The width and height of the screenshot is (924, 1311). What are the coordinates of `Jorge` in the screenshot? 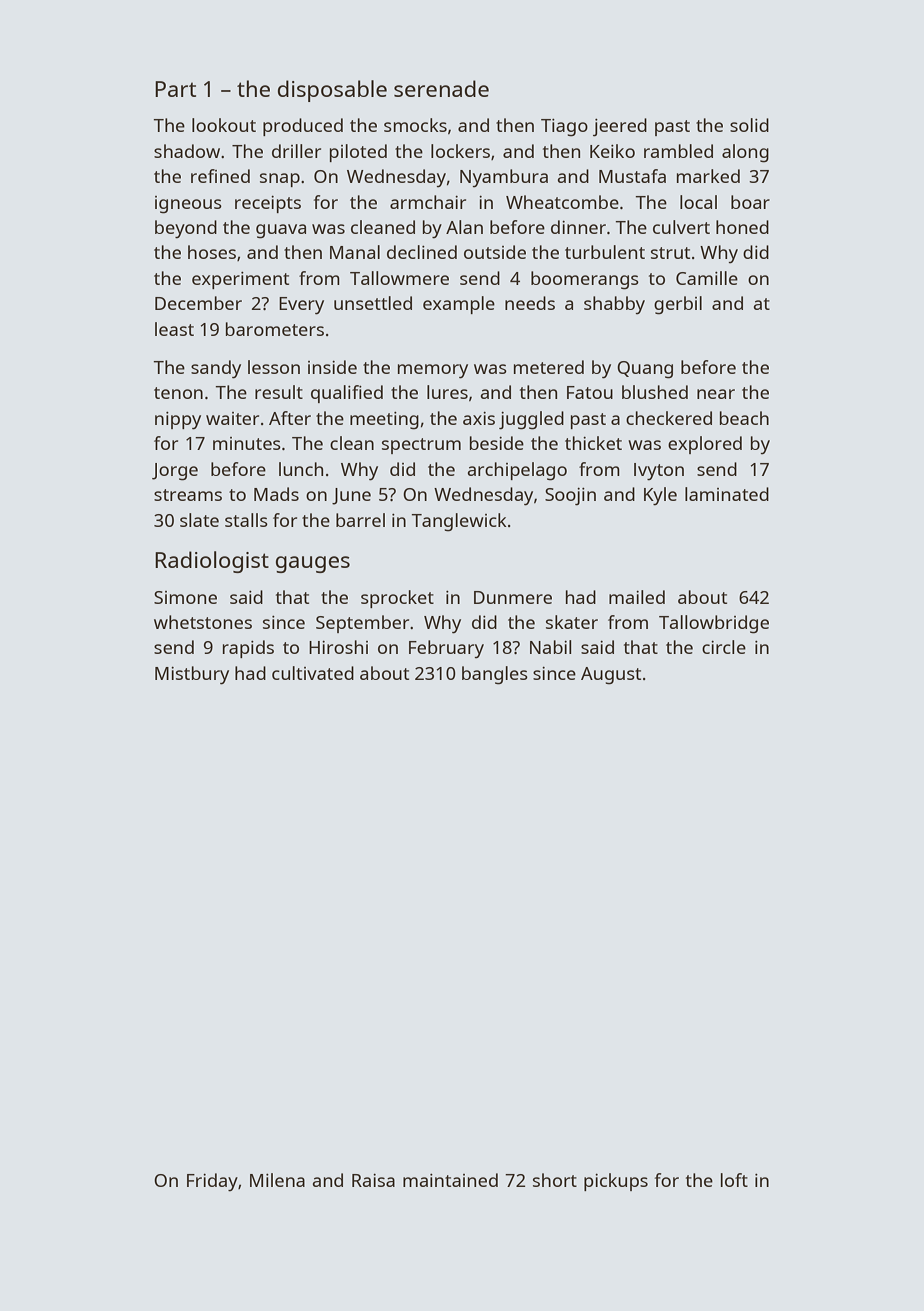 It's located at (175, 472).
